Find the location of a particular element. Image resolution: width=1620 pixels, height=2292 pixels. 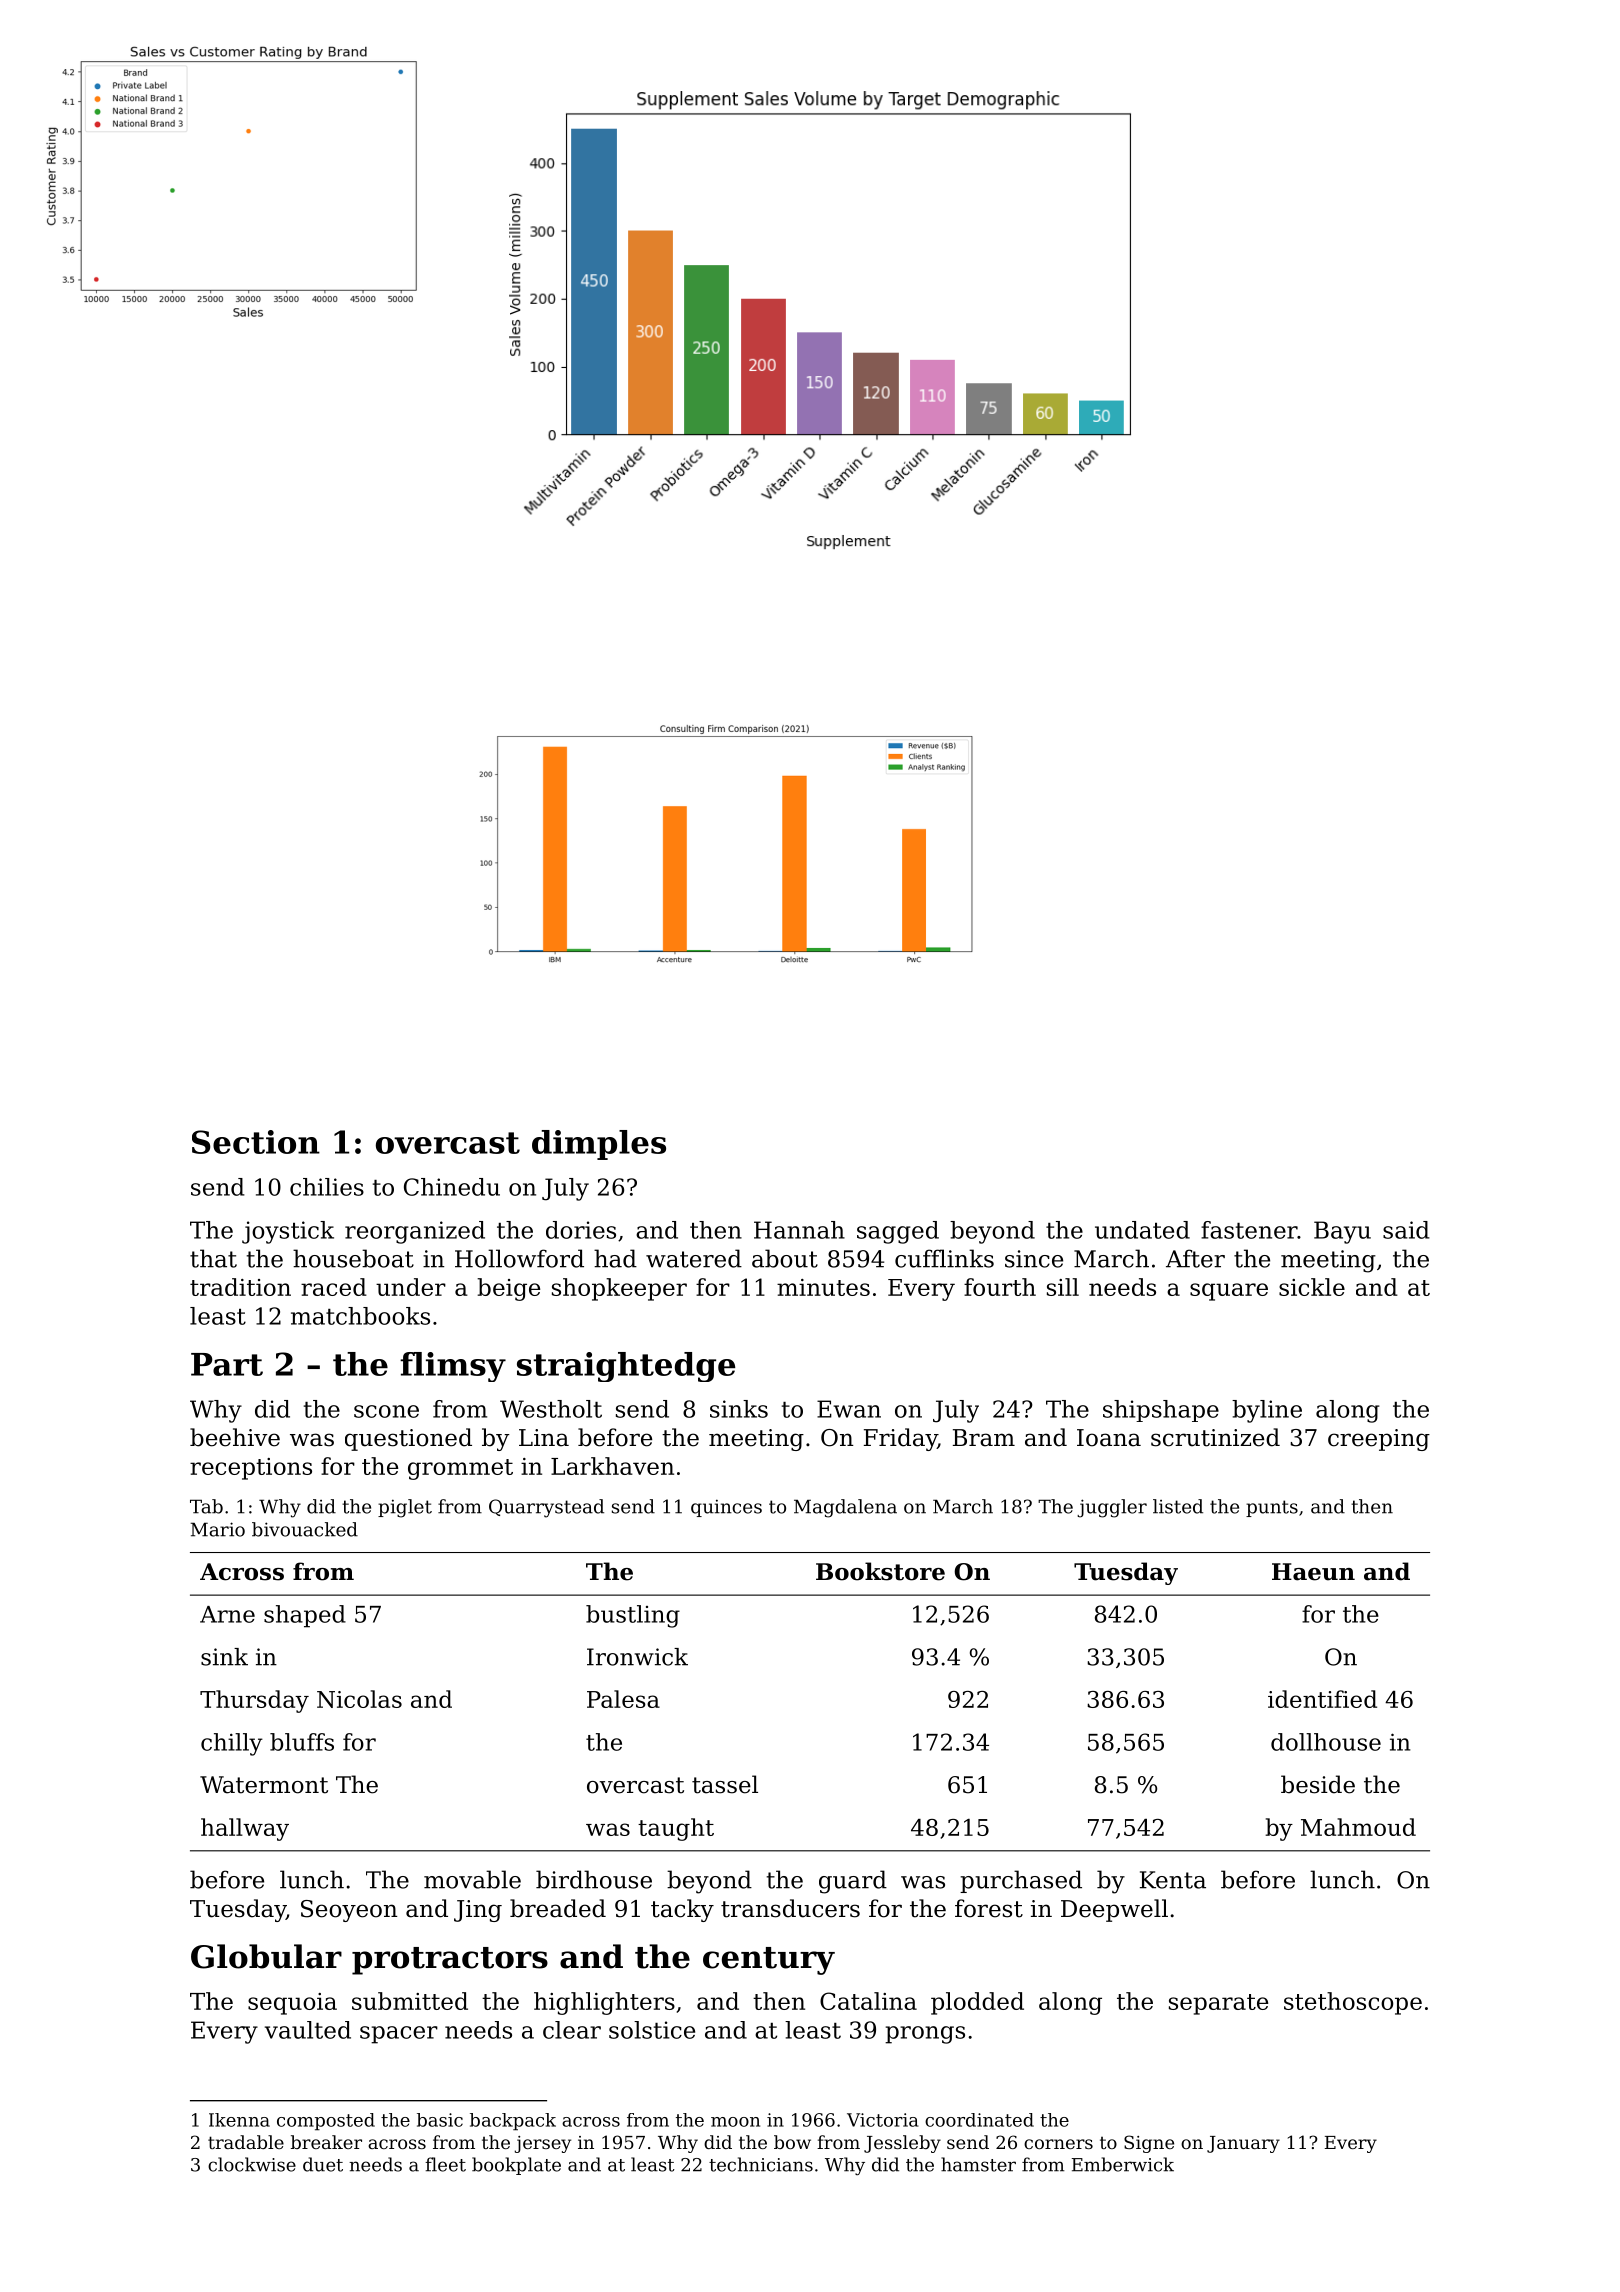

piglet is located at coordinates (405, 1508).
